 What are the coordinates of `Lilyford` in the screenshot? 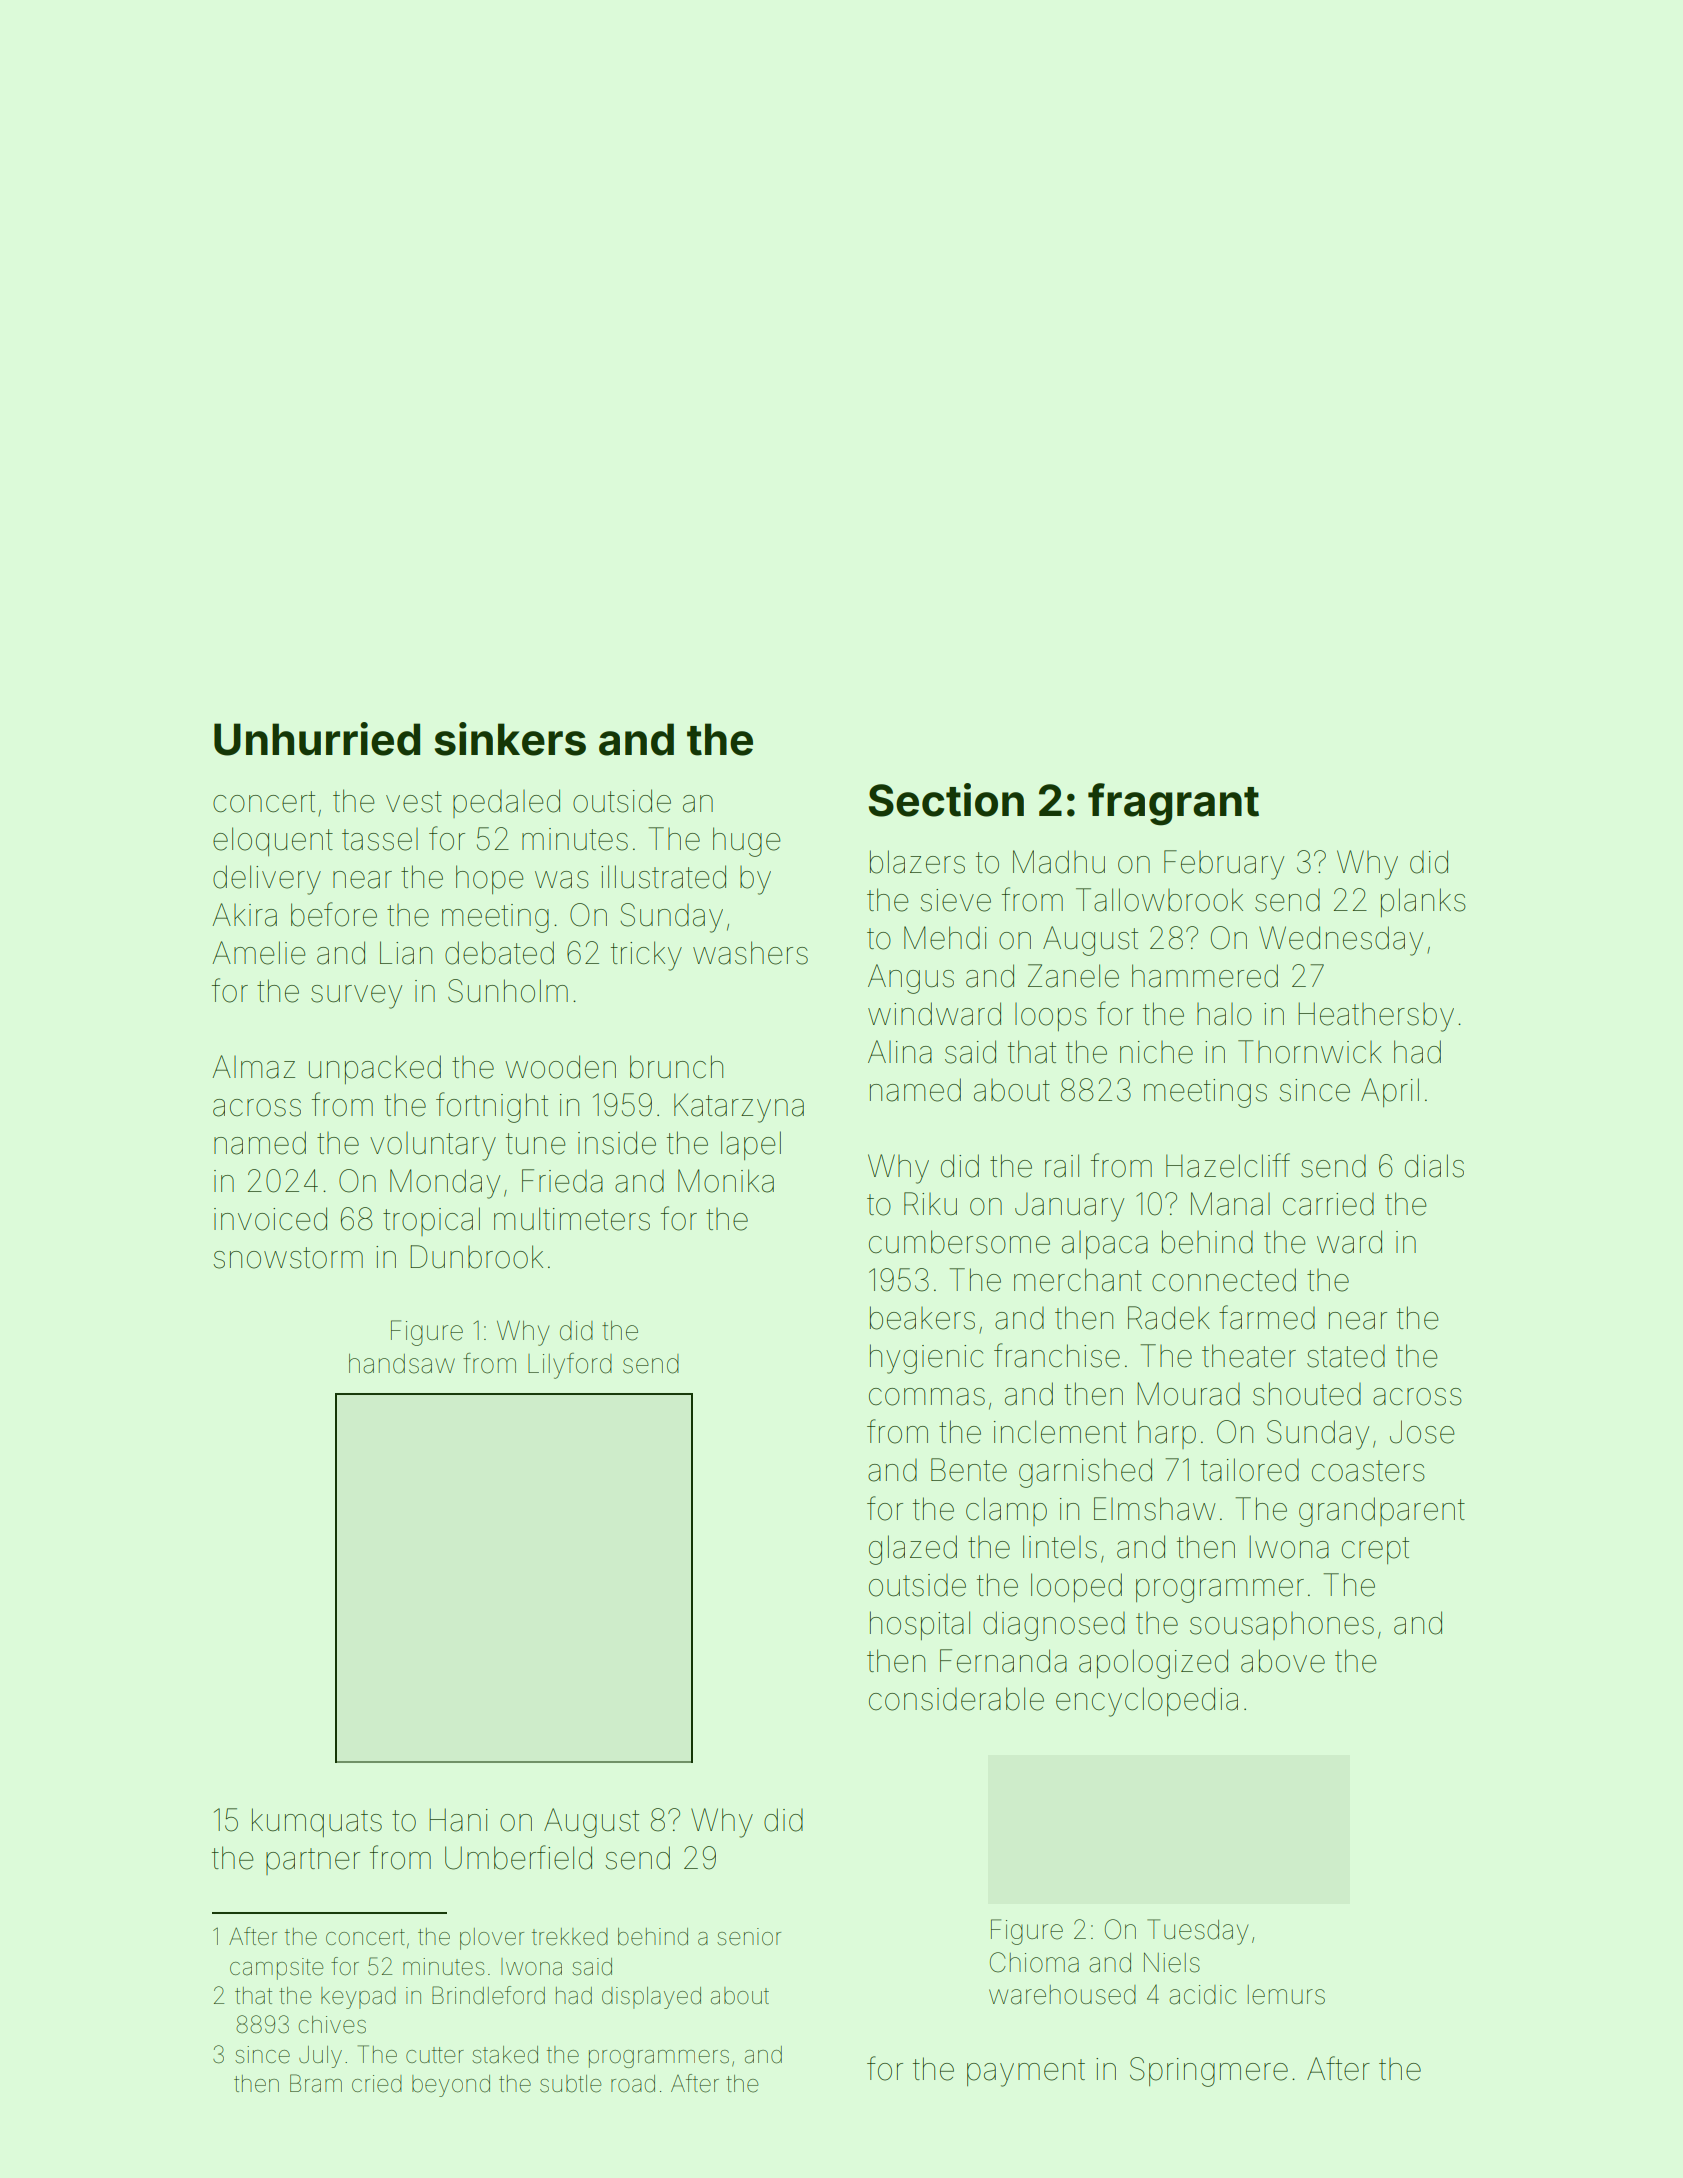 It's located at (570, 1366).
